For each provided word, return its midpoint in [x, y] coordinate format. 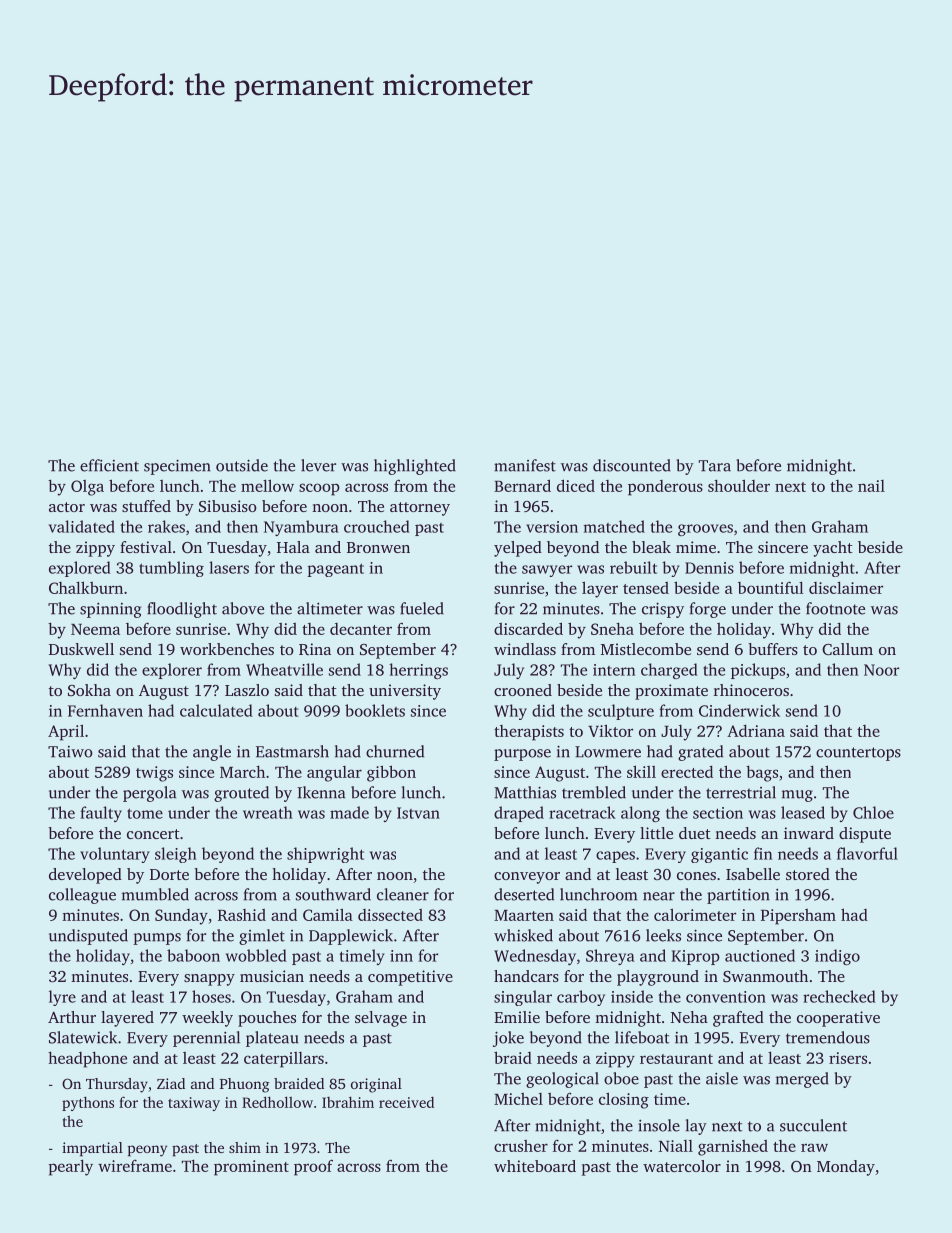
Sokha [89, 690]
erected [687, 772]
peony [147, 1151]
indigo [837, 957]
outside [242, 465]
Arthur [72, 1017]
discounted [632, 465]
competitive [410, 978]
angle [212, 753]
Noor [881, 670]
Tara [715, 466]
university [405, 692]
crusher [521, 1146]
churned [395, 751]
